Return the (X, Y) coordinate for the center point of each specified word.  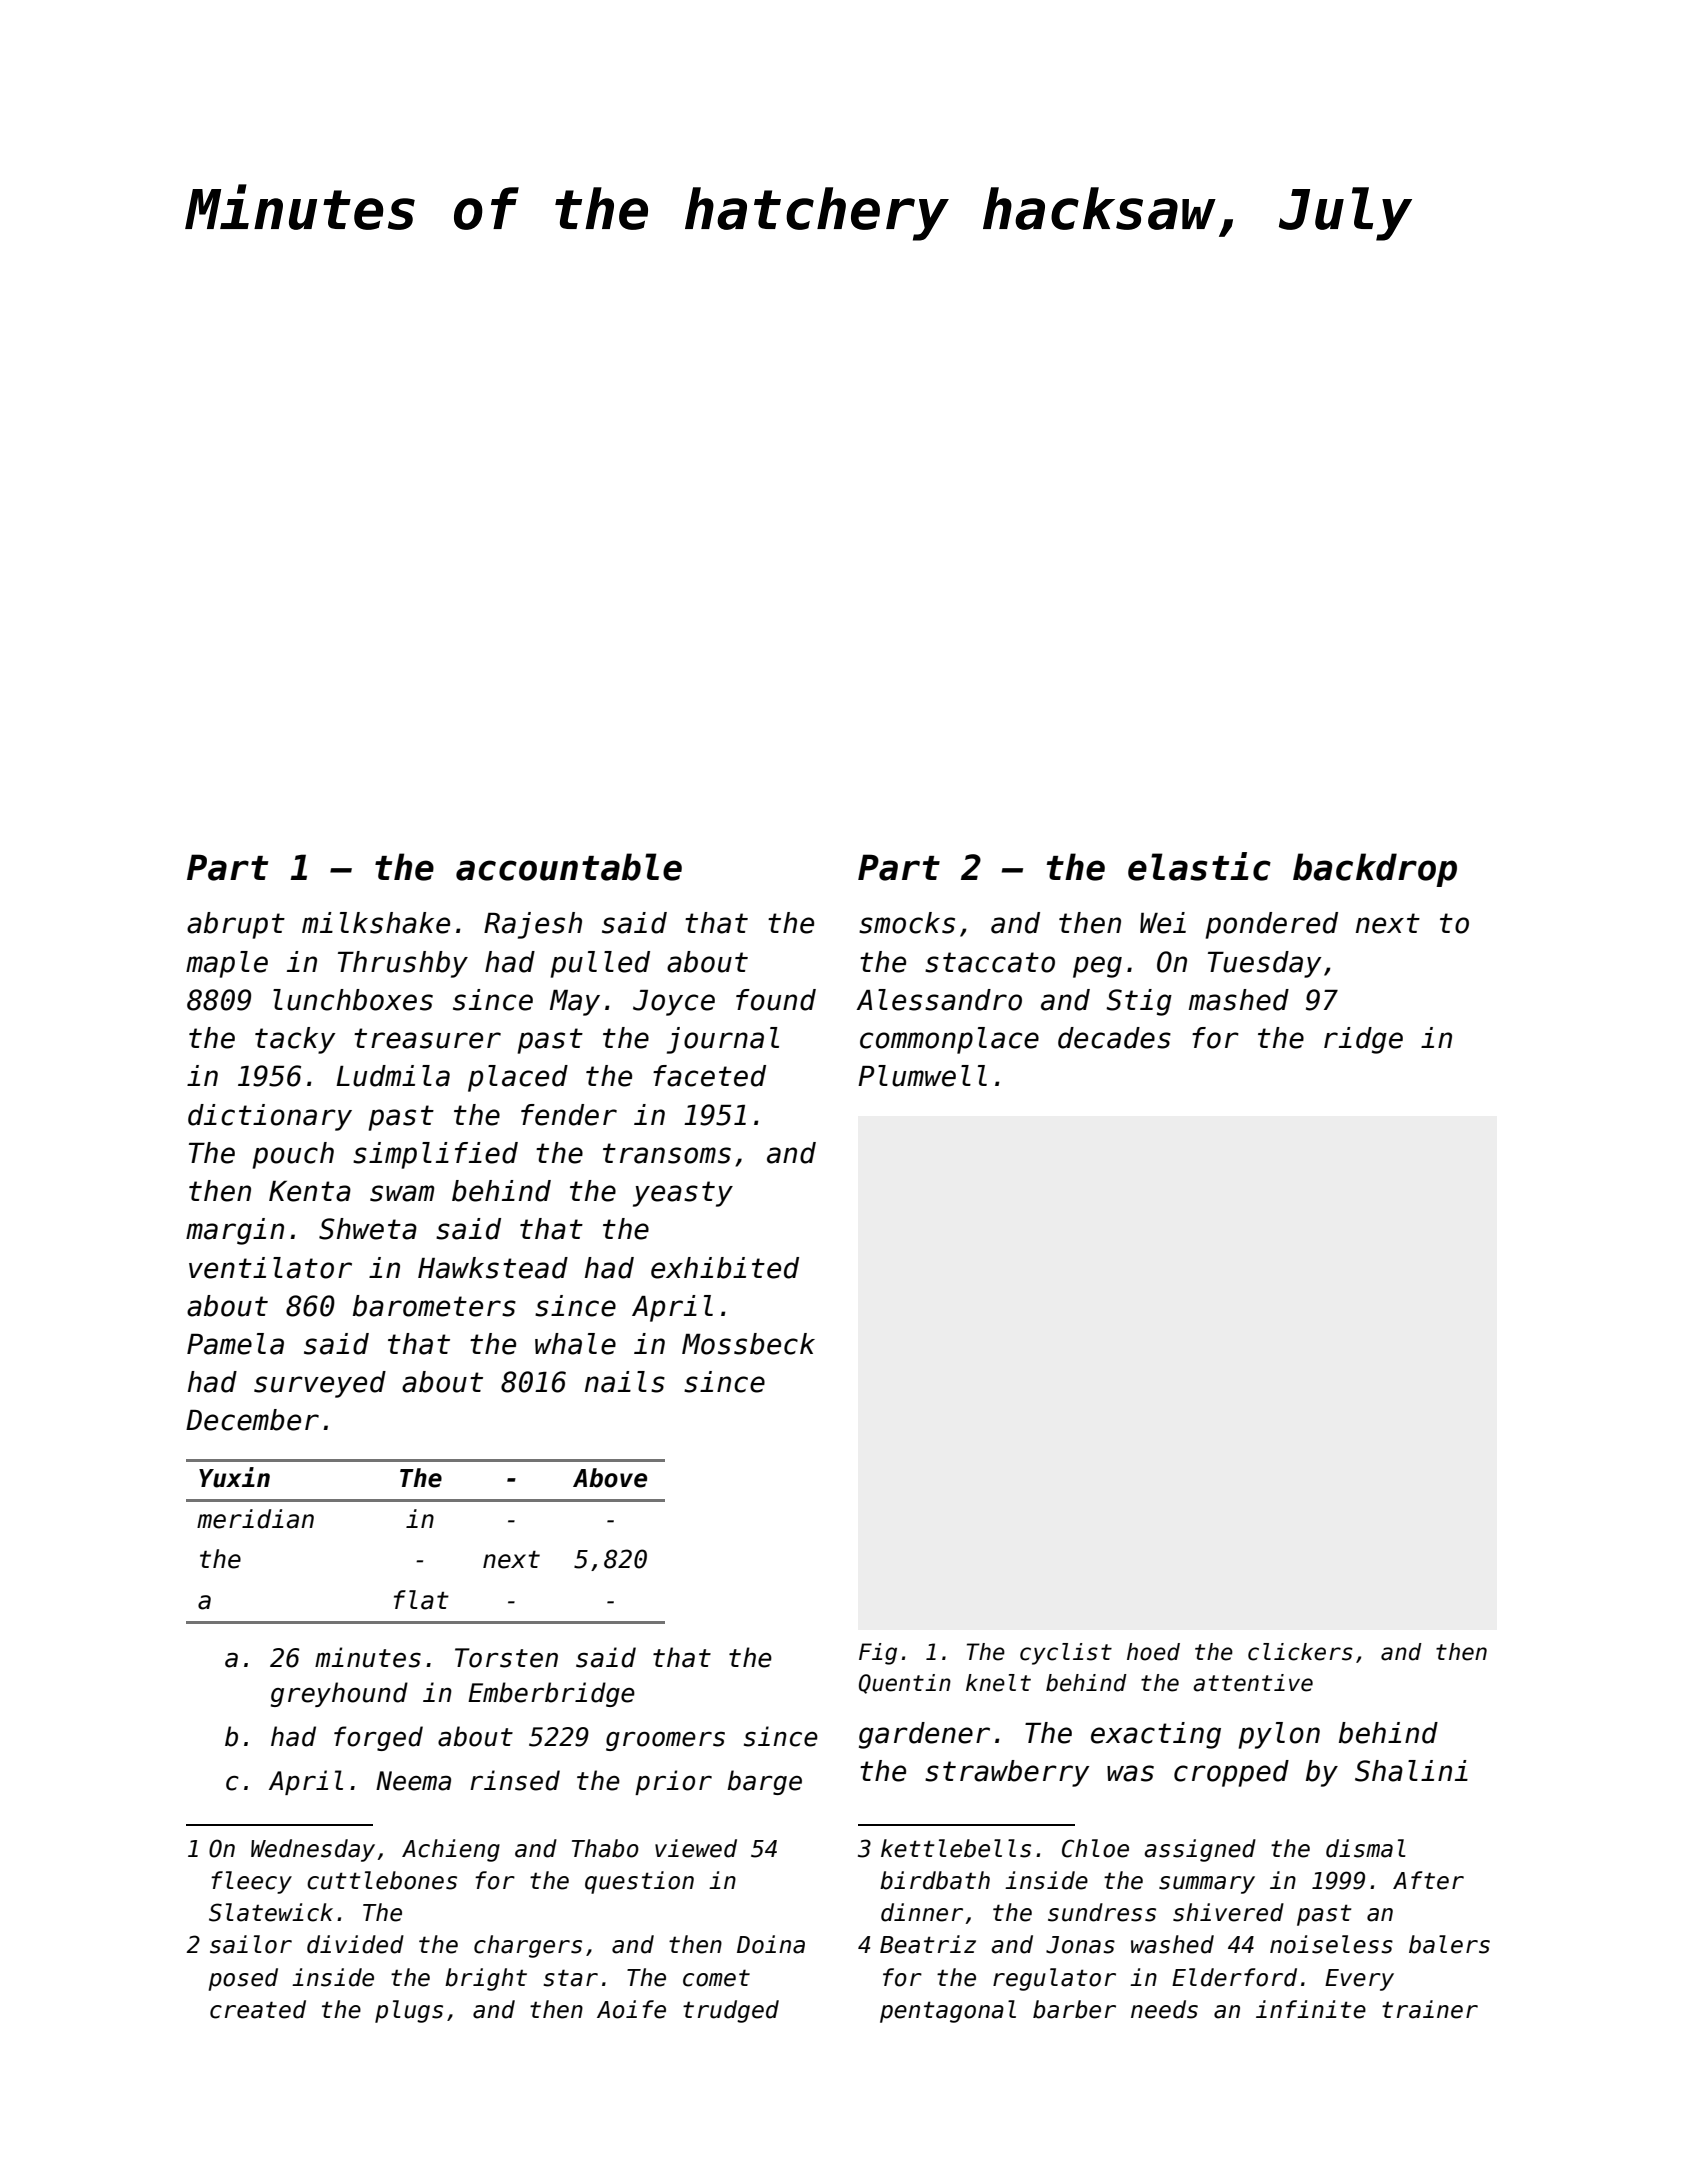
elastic (1199, 866)
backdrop (1375, 870)
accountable (569, 867)
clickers (1300, 1652)
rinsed (515, 1780)
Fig (878, 1654)
